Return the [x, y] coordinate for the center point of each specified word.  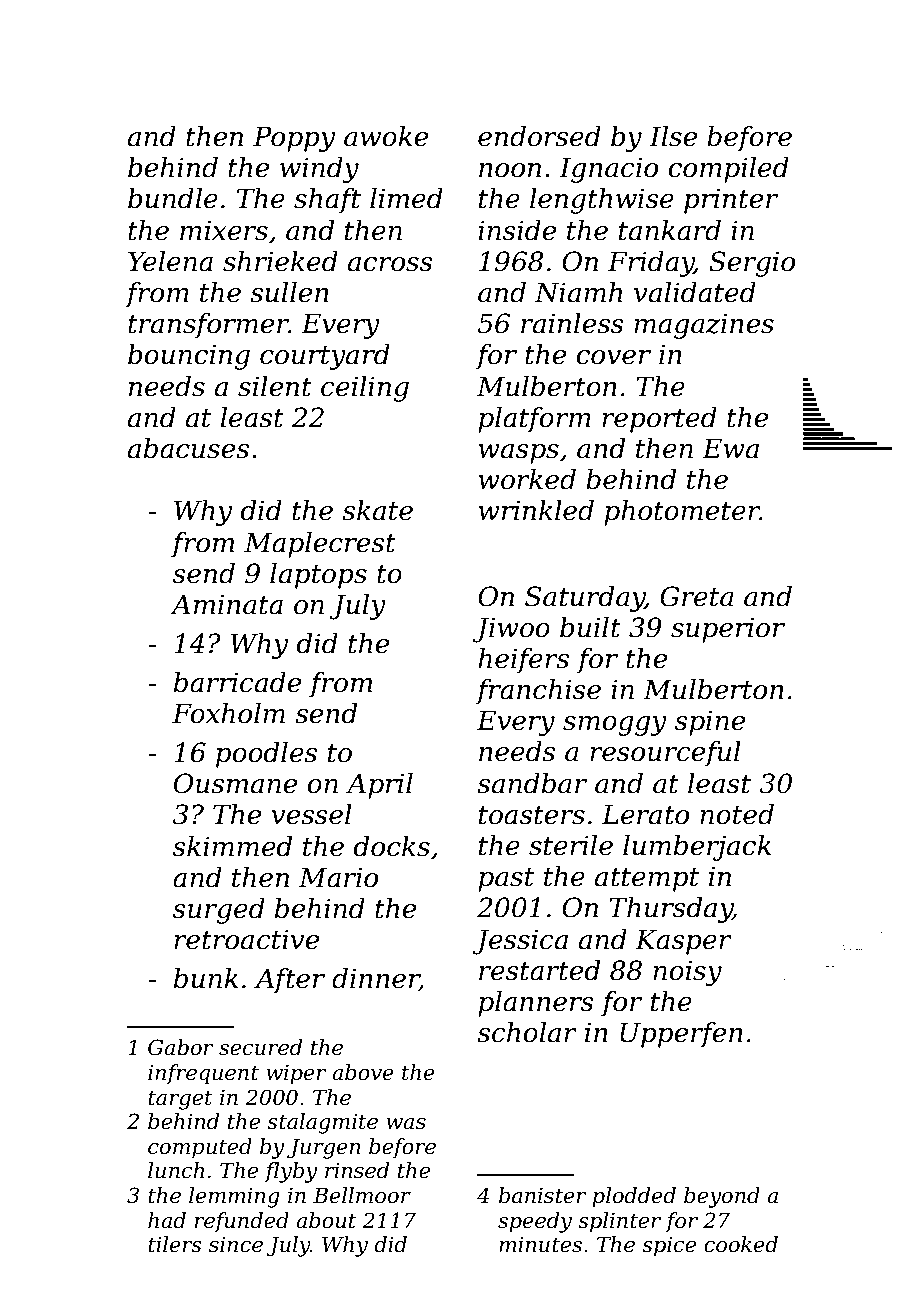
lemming [234, 1197]
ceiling [365, 389]
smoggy [615, 726]
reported [659, 420]
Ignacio [608, 170]
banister [543, 1195]
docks [392, 846]
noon [510, 170]
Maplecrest [320, 545]
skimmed [232, 846]
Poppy [294, 139]
